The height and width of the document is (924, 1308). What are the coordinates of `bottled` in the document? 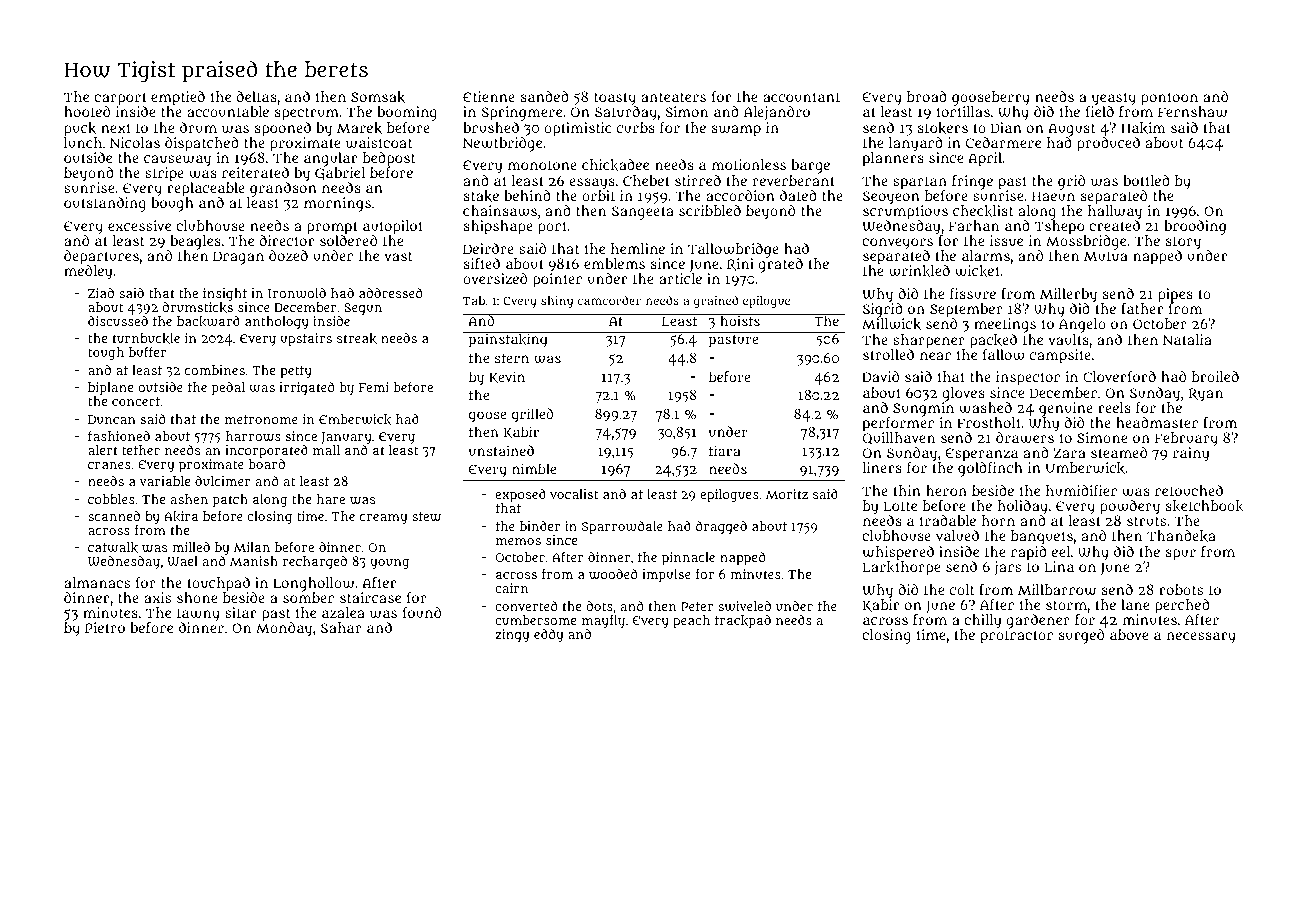 It's located at (1146, 180).
